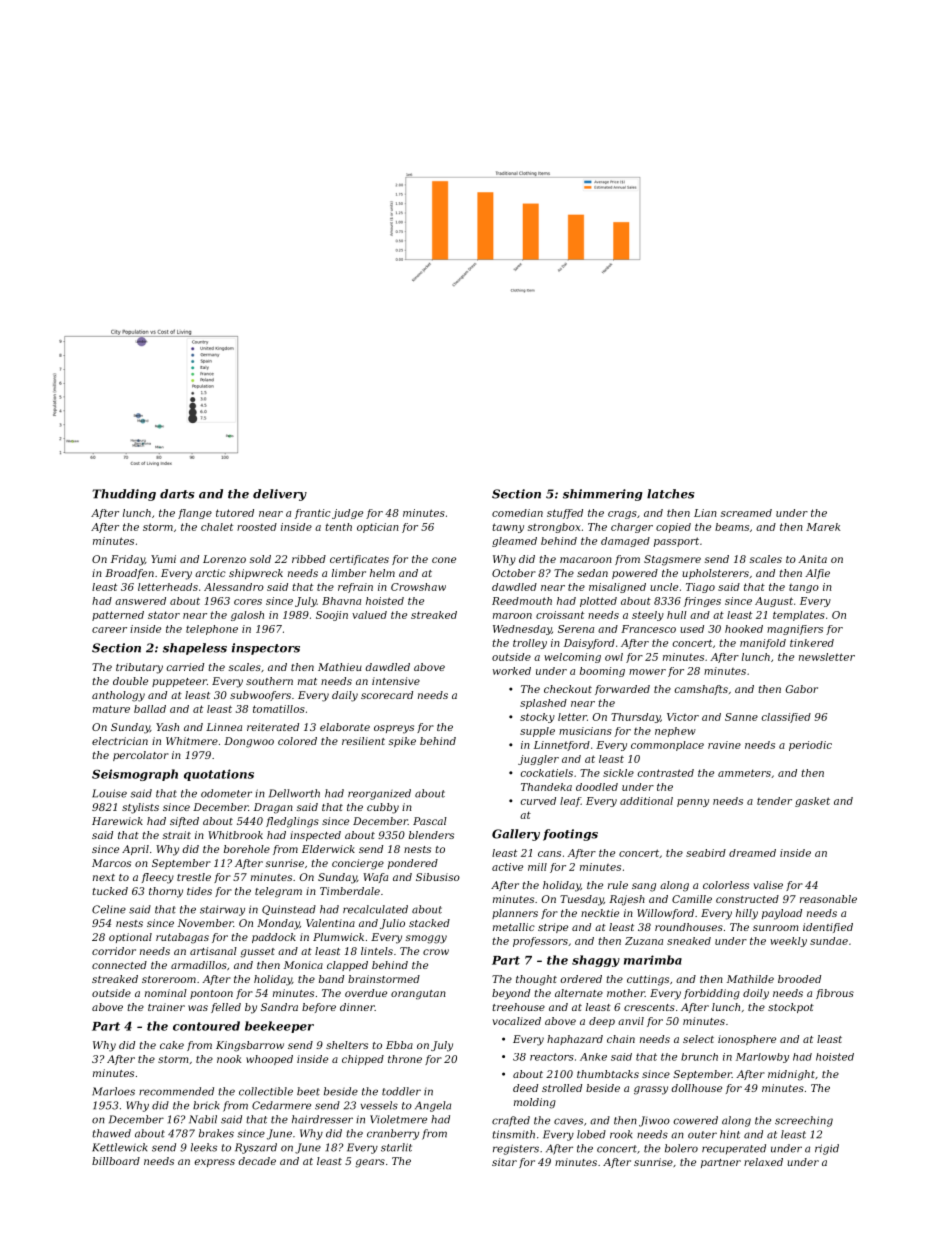 This page has width=952, height=1233. I want to click on Gallery, so click(516, 835).
